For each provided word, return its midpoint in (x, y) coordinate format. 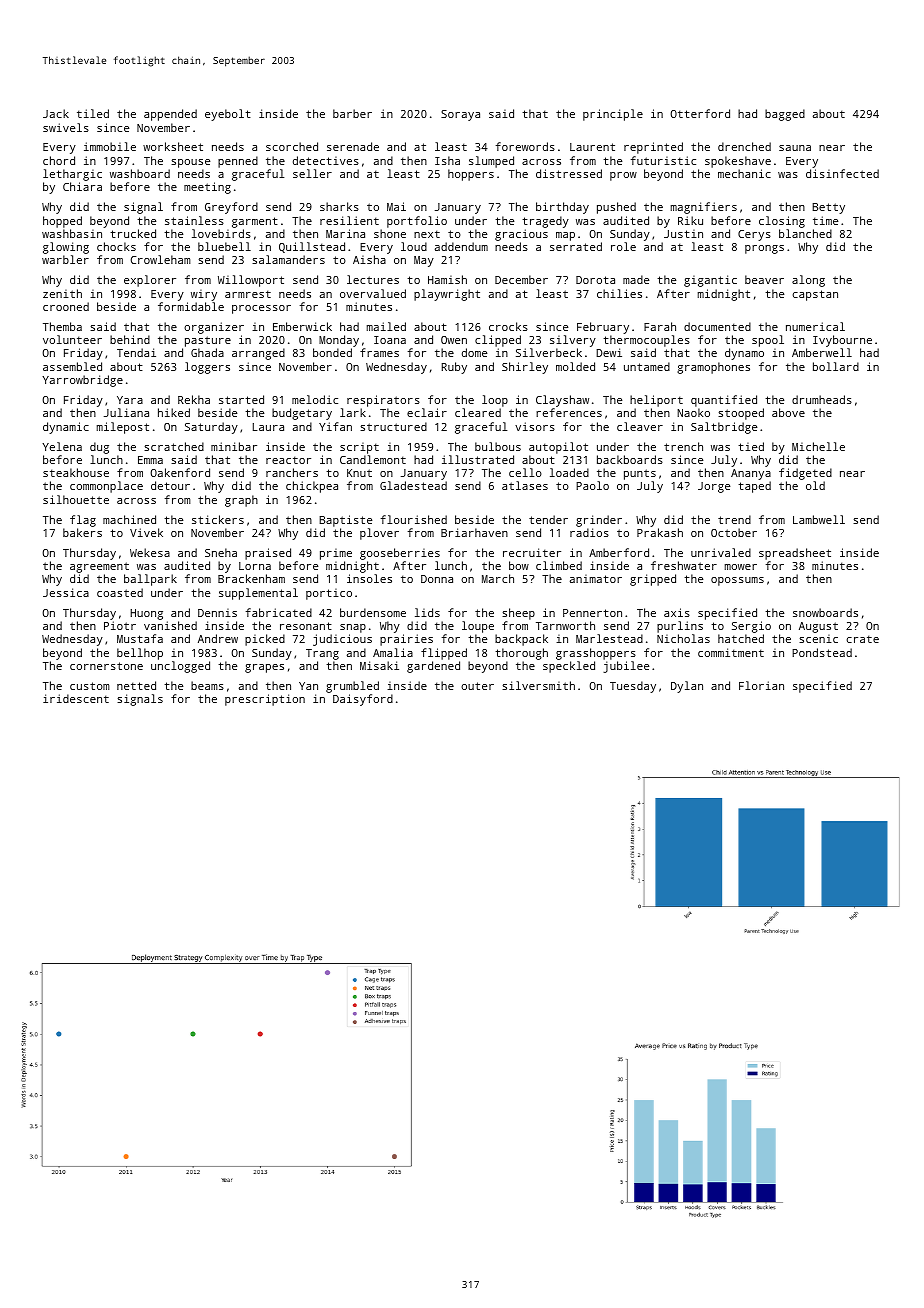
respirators (383, 401)
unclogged (180, 667)
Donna (437, 579)
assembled (72, 366)
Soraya (460, 115)
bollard (836, 366)
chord (59, 160)
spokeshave (738, 162)
